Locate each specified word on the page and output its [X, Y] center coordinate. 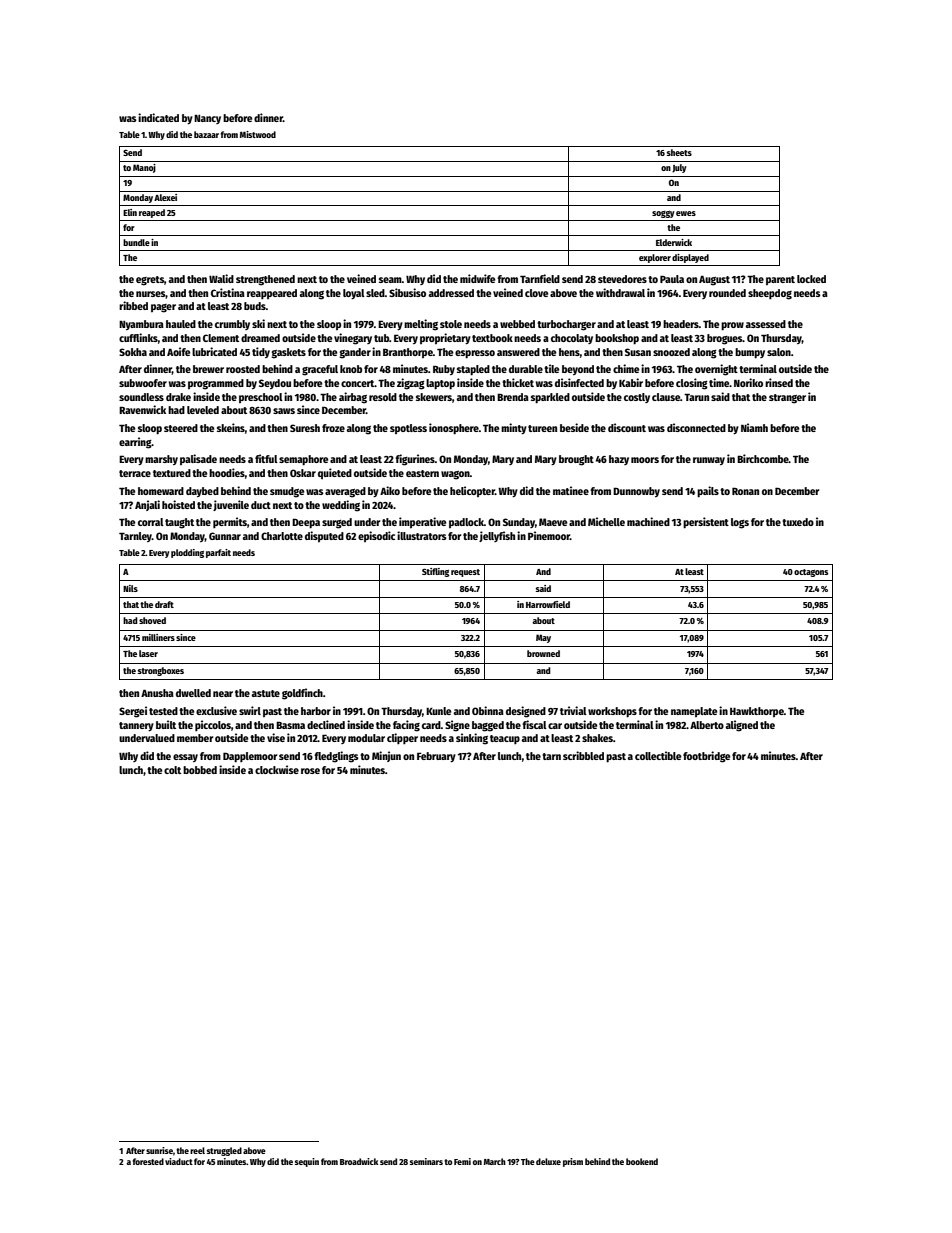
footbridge [706, 757]
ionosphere [454, 429]
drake [178, 397]
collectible [658, 755]
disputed [324, 536]
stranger [787, 399]
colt [172, 770]
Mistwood [258, 134]
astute [266, 693]
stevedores [622, 279]
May [543, 638]
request [465, 573]
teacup [505, 739]
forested [148, 1161]
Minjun [386, 756]
